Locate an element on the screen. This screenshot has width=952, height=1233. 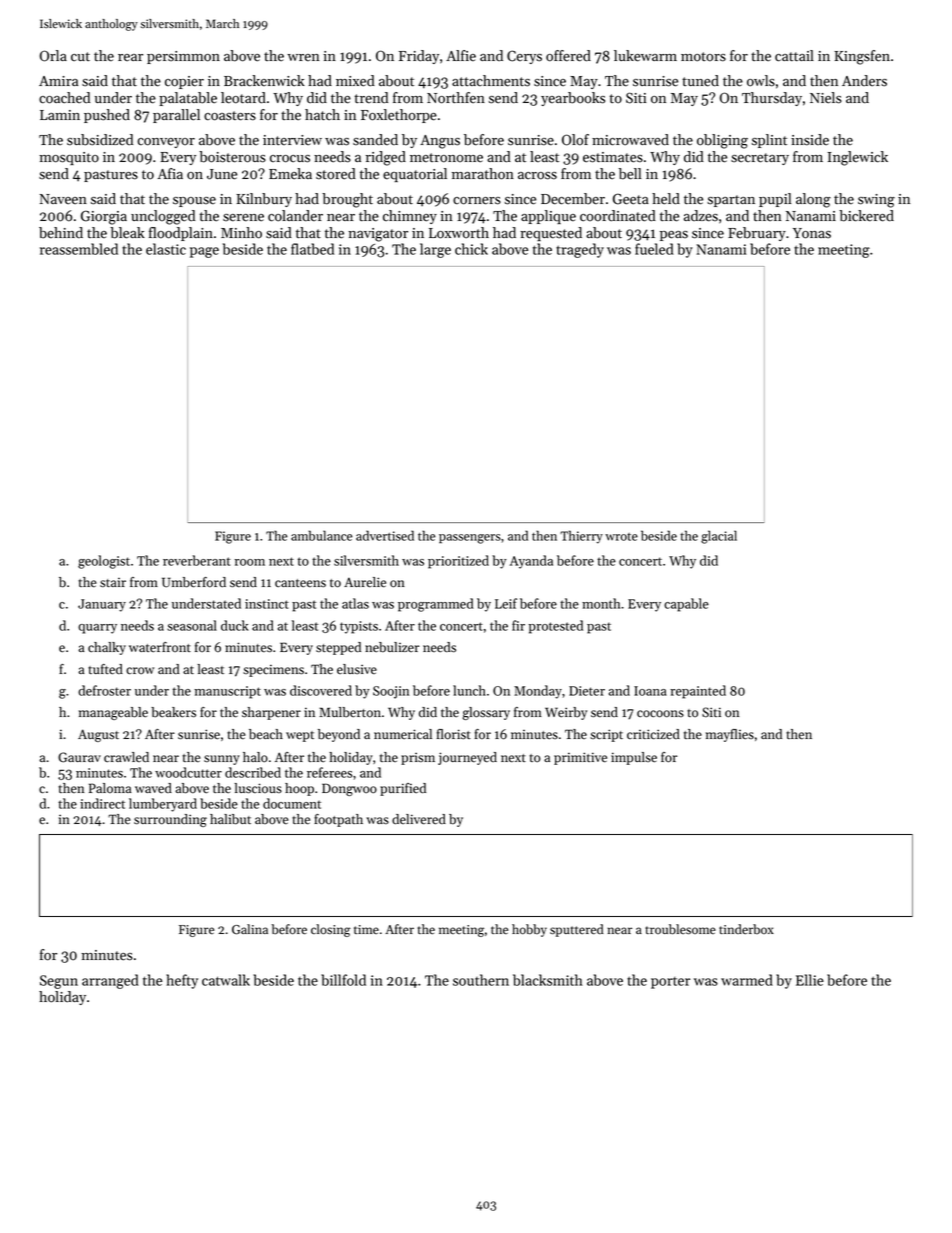
adzes is located at coordinates (701, 216).
